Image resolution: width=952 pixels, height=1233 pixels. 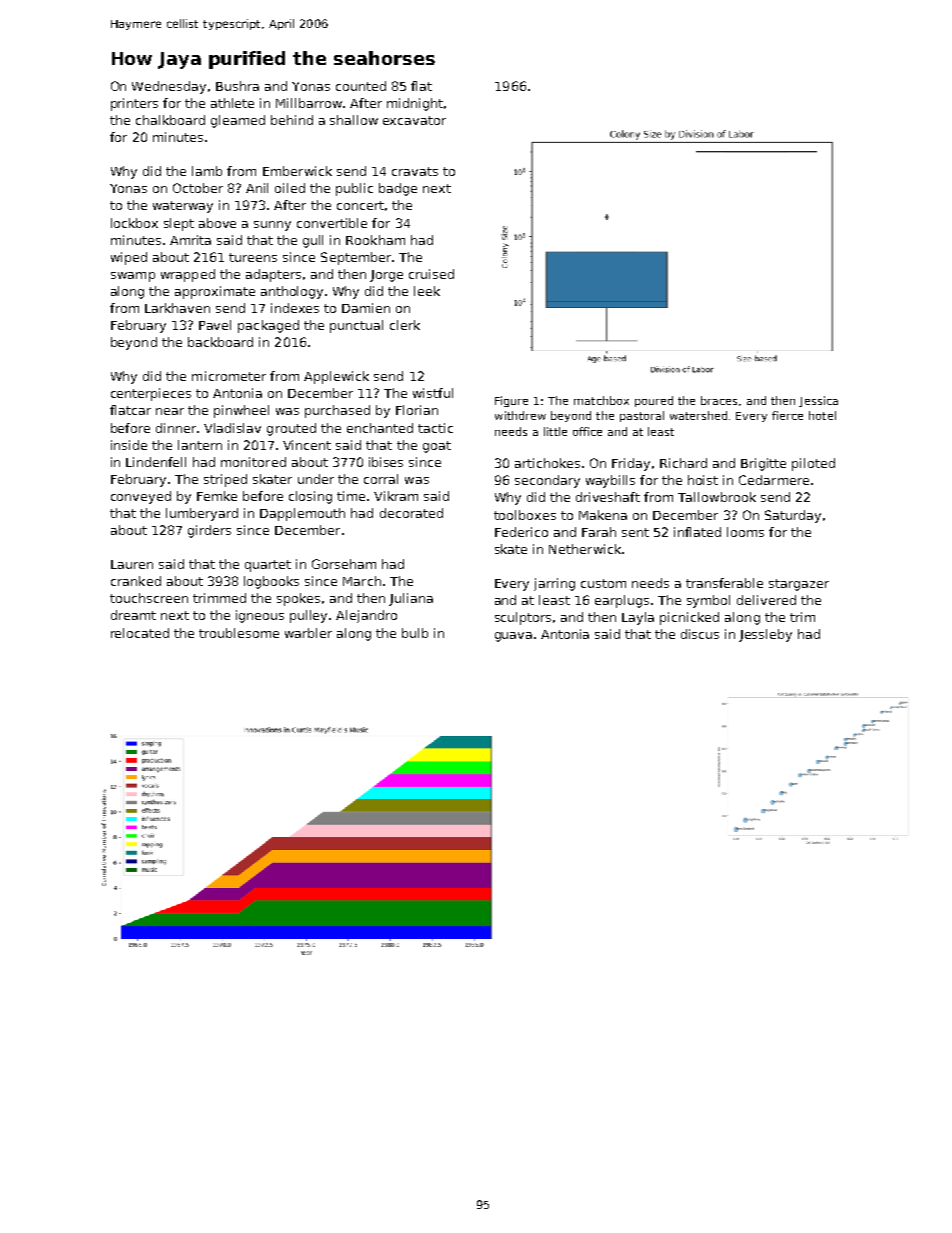 I want to click on Bushra, so click(x=237, y=86).
